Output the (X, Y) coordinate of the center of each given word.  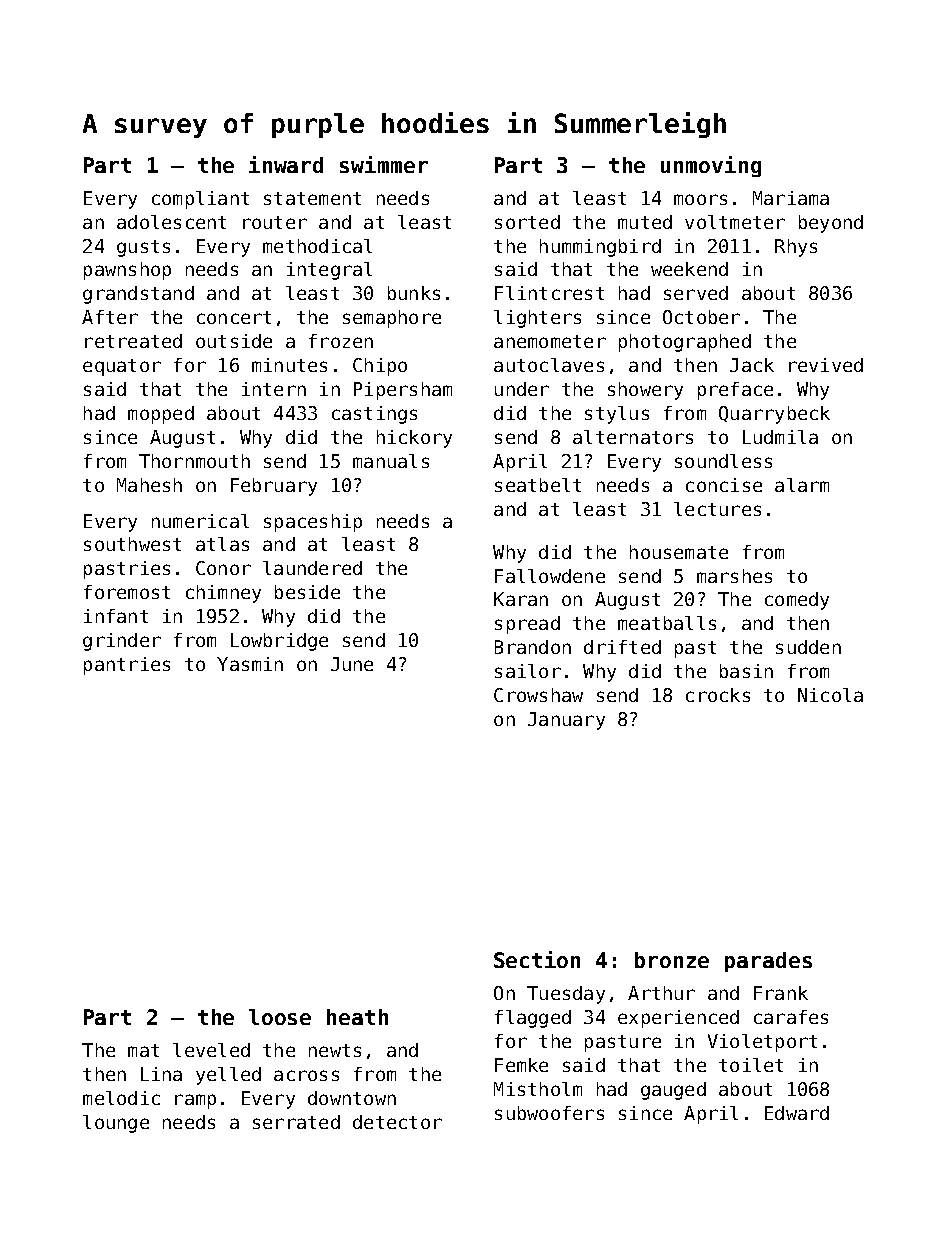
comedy (797, 601)
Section (537, 959)
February (274, 487)
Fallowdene (550, 576)
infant (116, 616)
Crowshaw (538, 695)
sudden (808, 647)
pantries (127, 666)
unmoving (711, 166)
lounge (116, 1124)
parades (768, 962)
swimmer (384, 164)
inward (286, 164)
